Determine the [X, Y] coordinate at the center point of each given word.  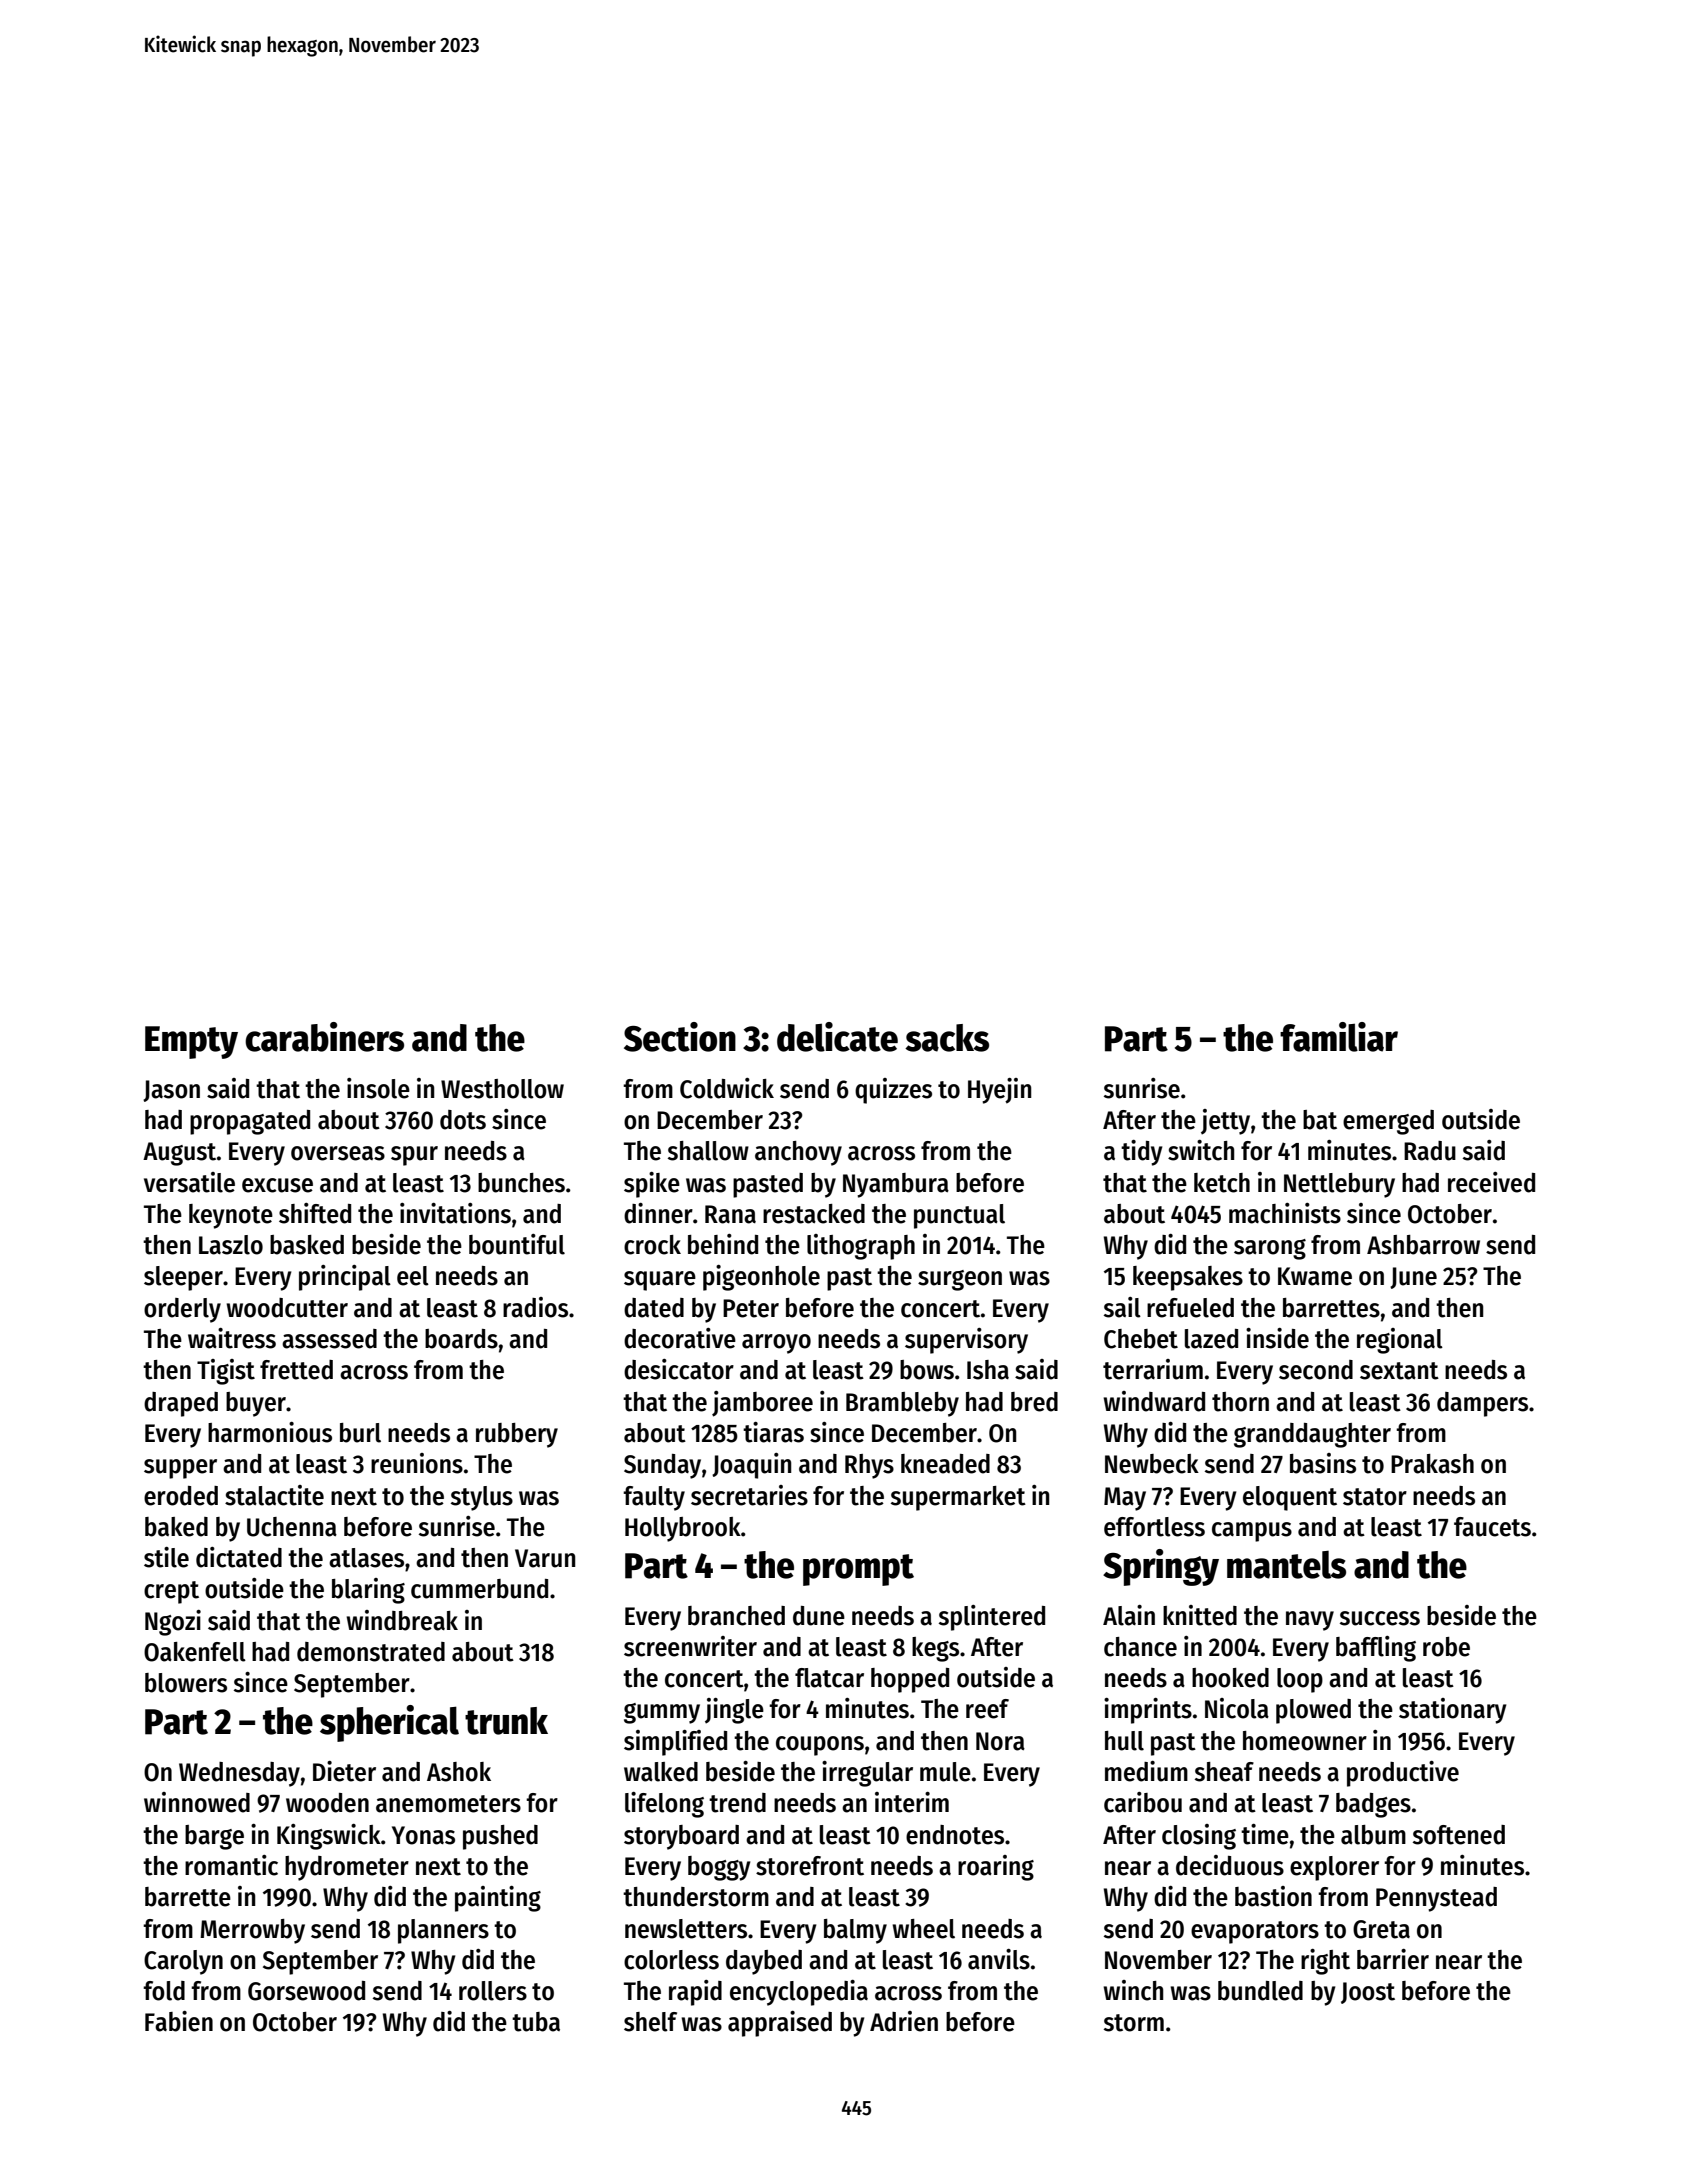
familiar [1339, 1037]
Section [680, 1037]
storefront [810, 1866]
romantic [231, 1865]
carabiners [324, 1037]
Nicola [1237, 1708]
